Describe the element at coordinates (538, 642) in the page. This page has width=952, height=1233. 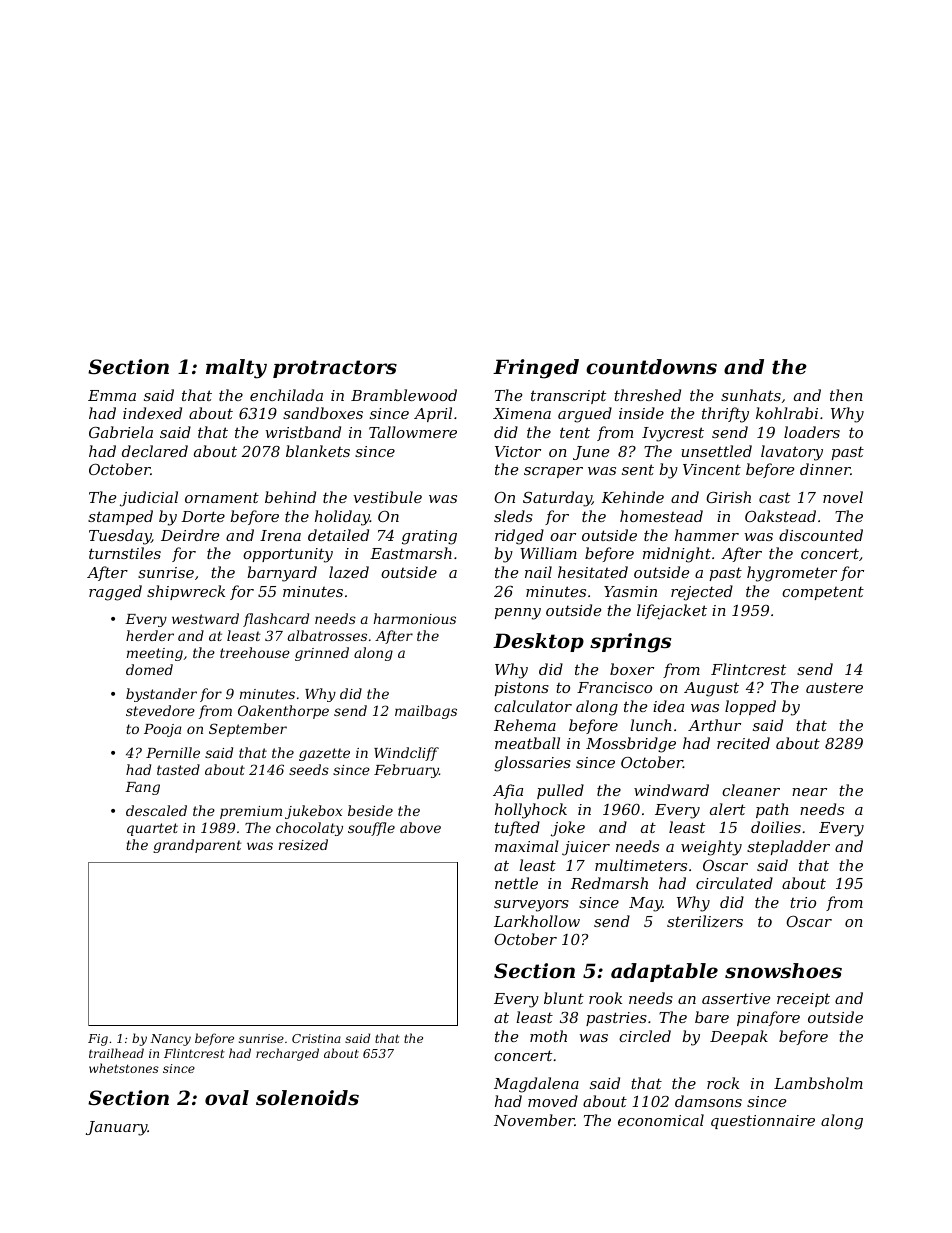
I see `Desktop` at that location.
